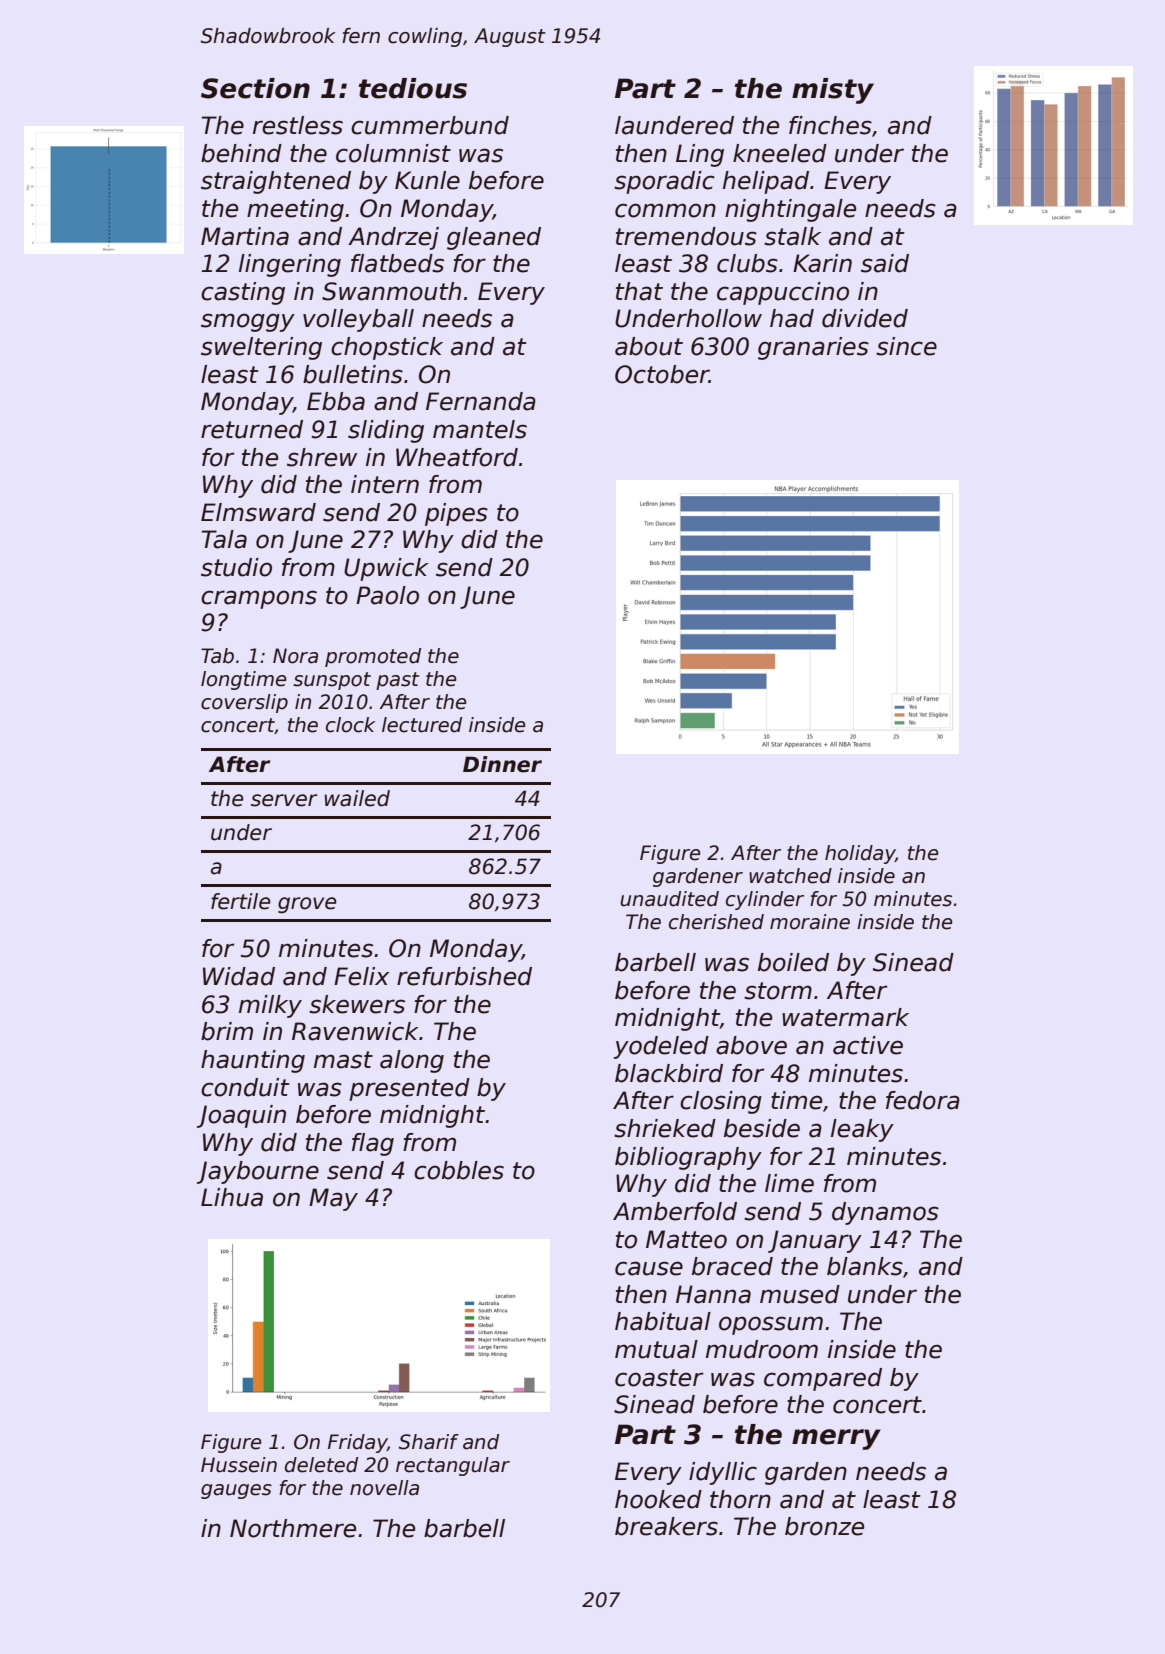 This screenshot has width=1165, height=1654. I want to click on past, so click(397, 681).
